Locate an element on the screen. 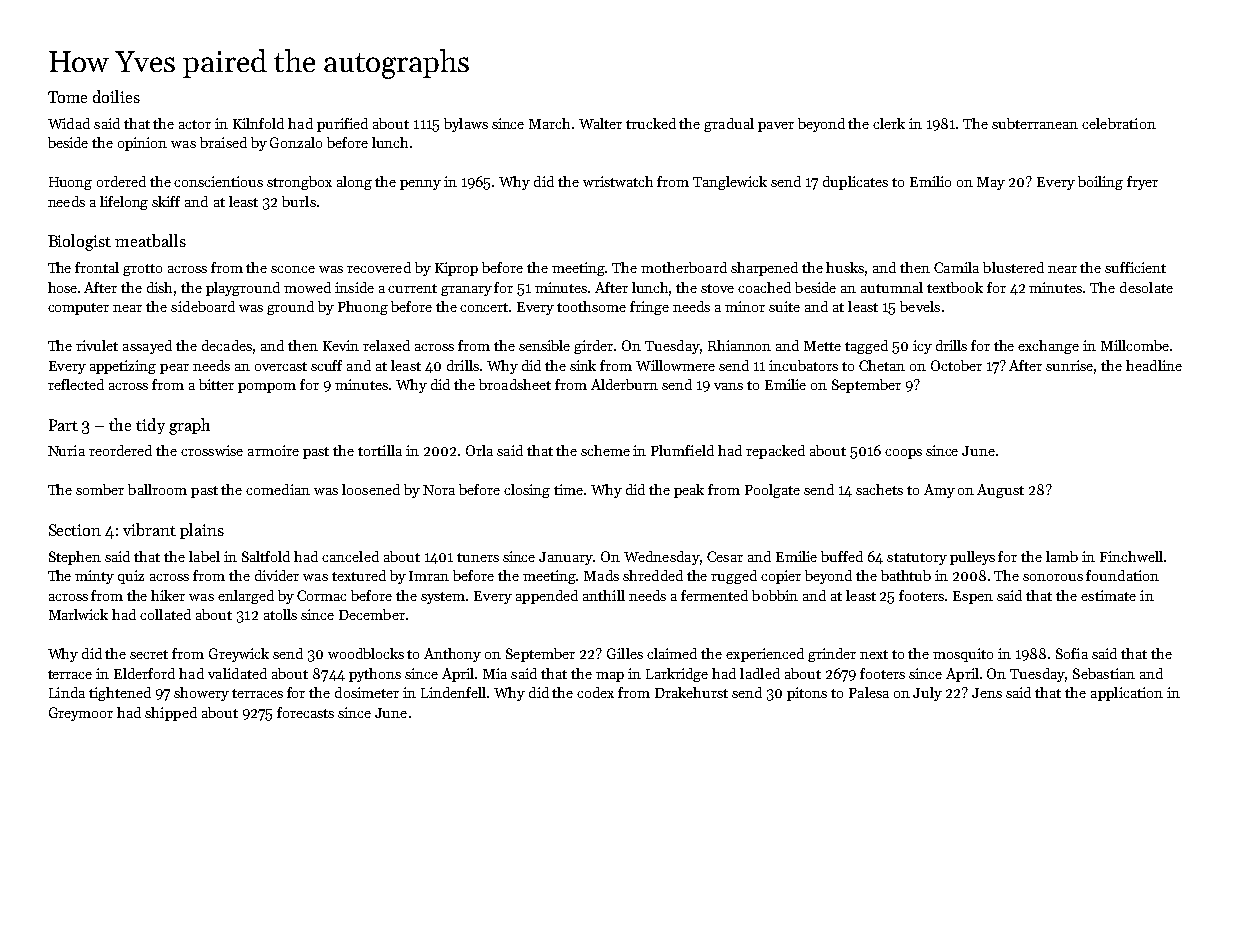 This screenshot has height=952, width=1233. system is located at coordinates (444, 598).
